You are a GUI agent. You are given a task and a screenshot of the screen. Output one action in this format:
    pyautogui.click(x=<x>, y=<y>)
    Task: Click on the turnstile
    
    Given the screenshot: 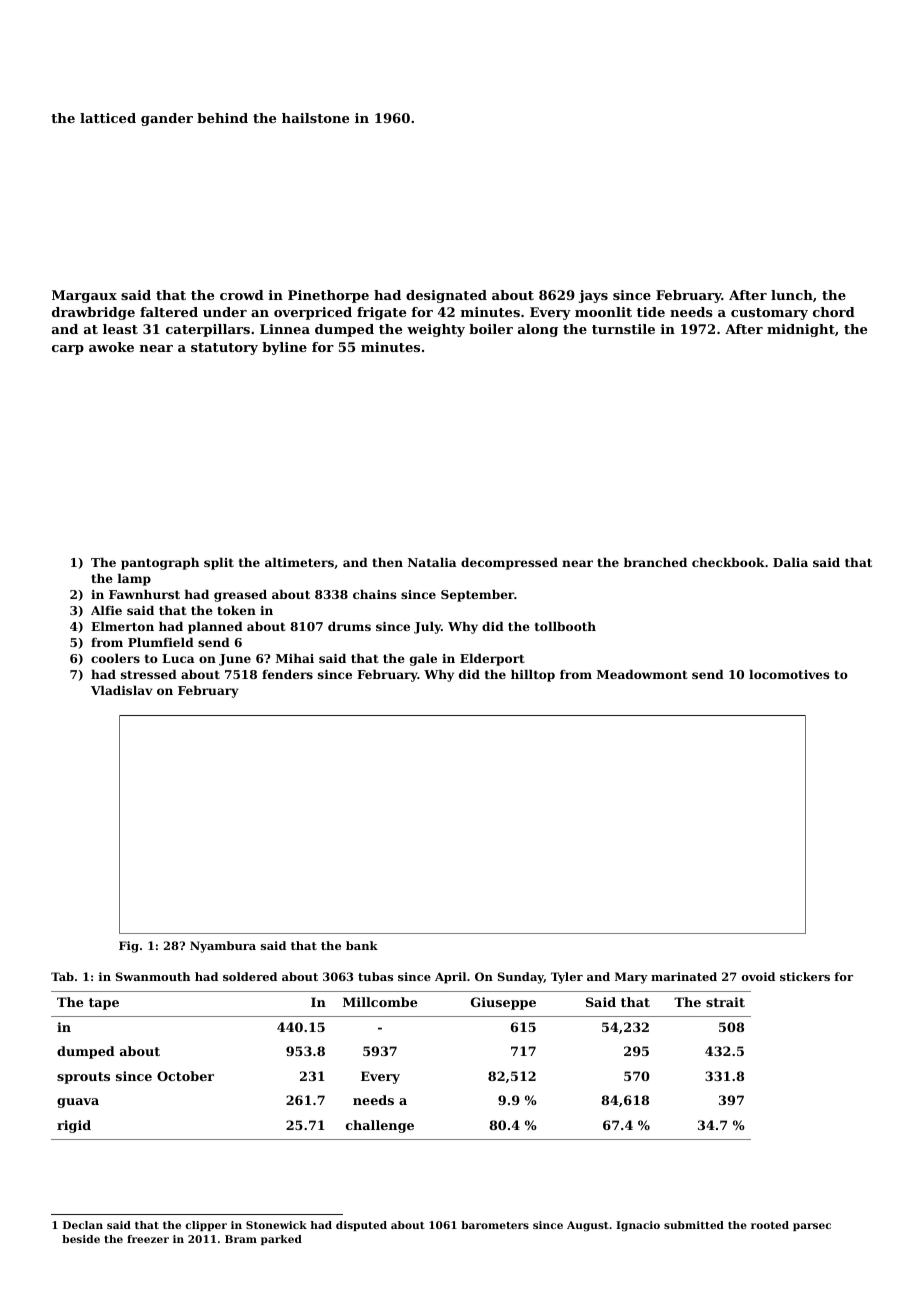 What is the action you would take?
    pyautogui.click(x=623, y=329)
